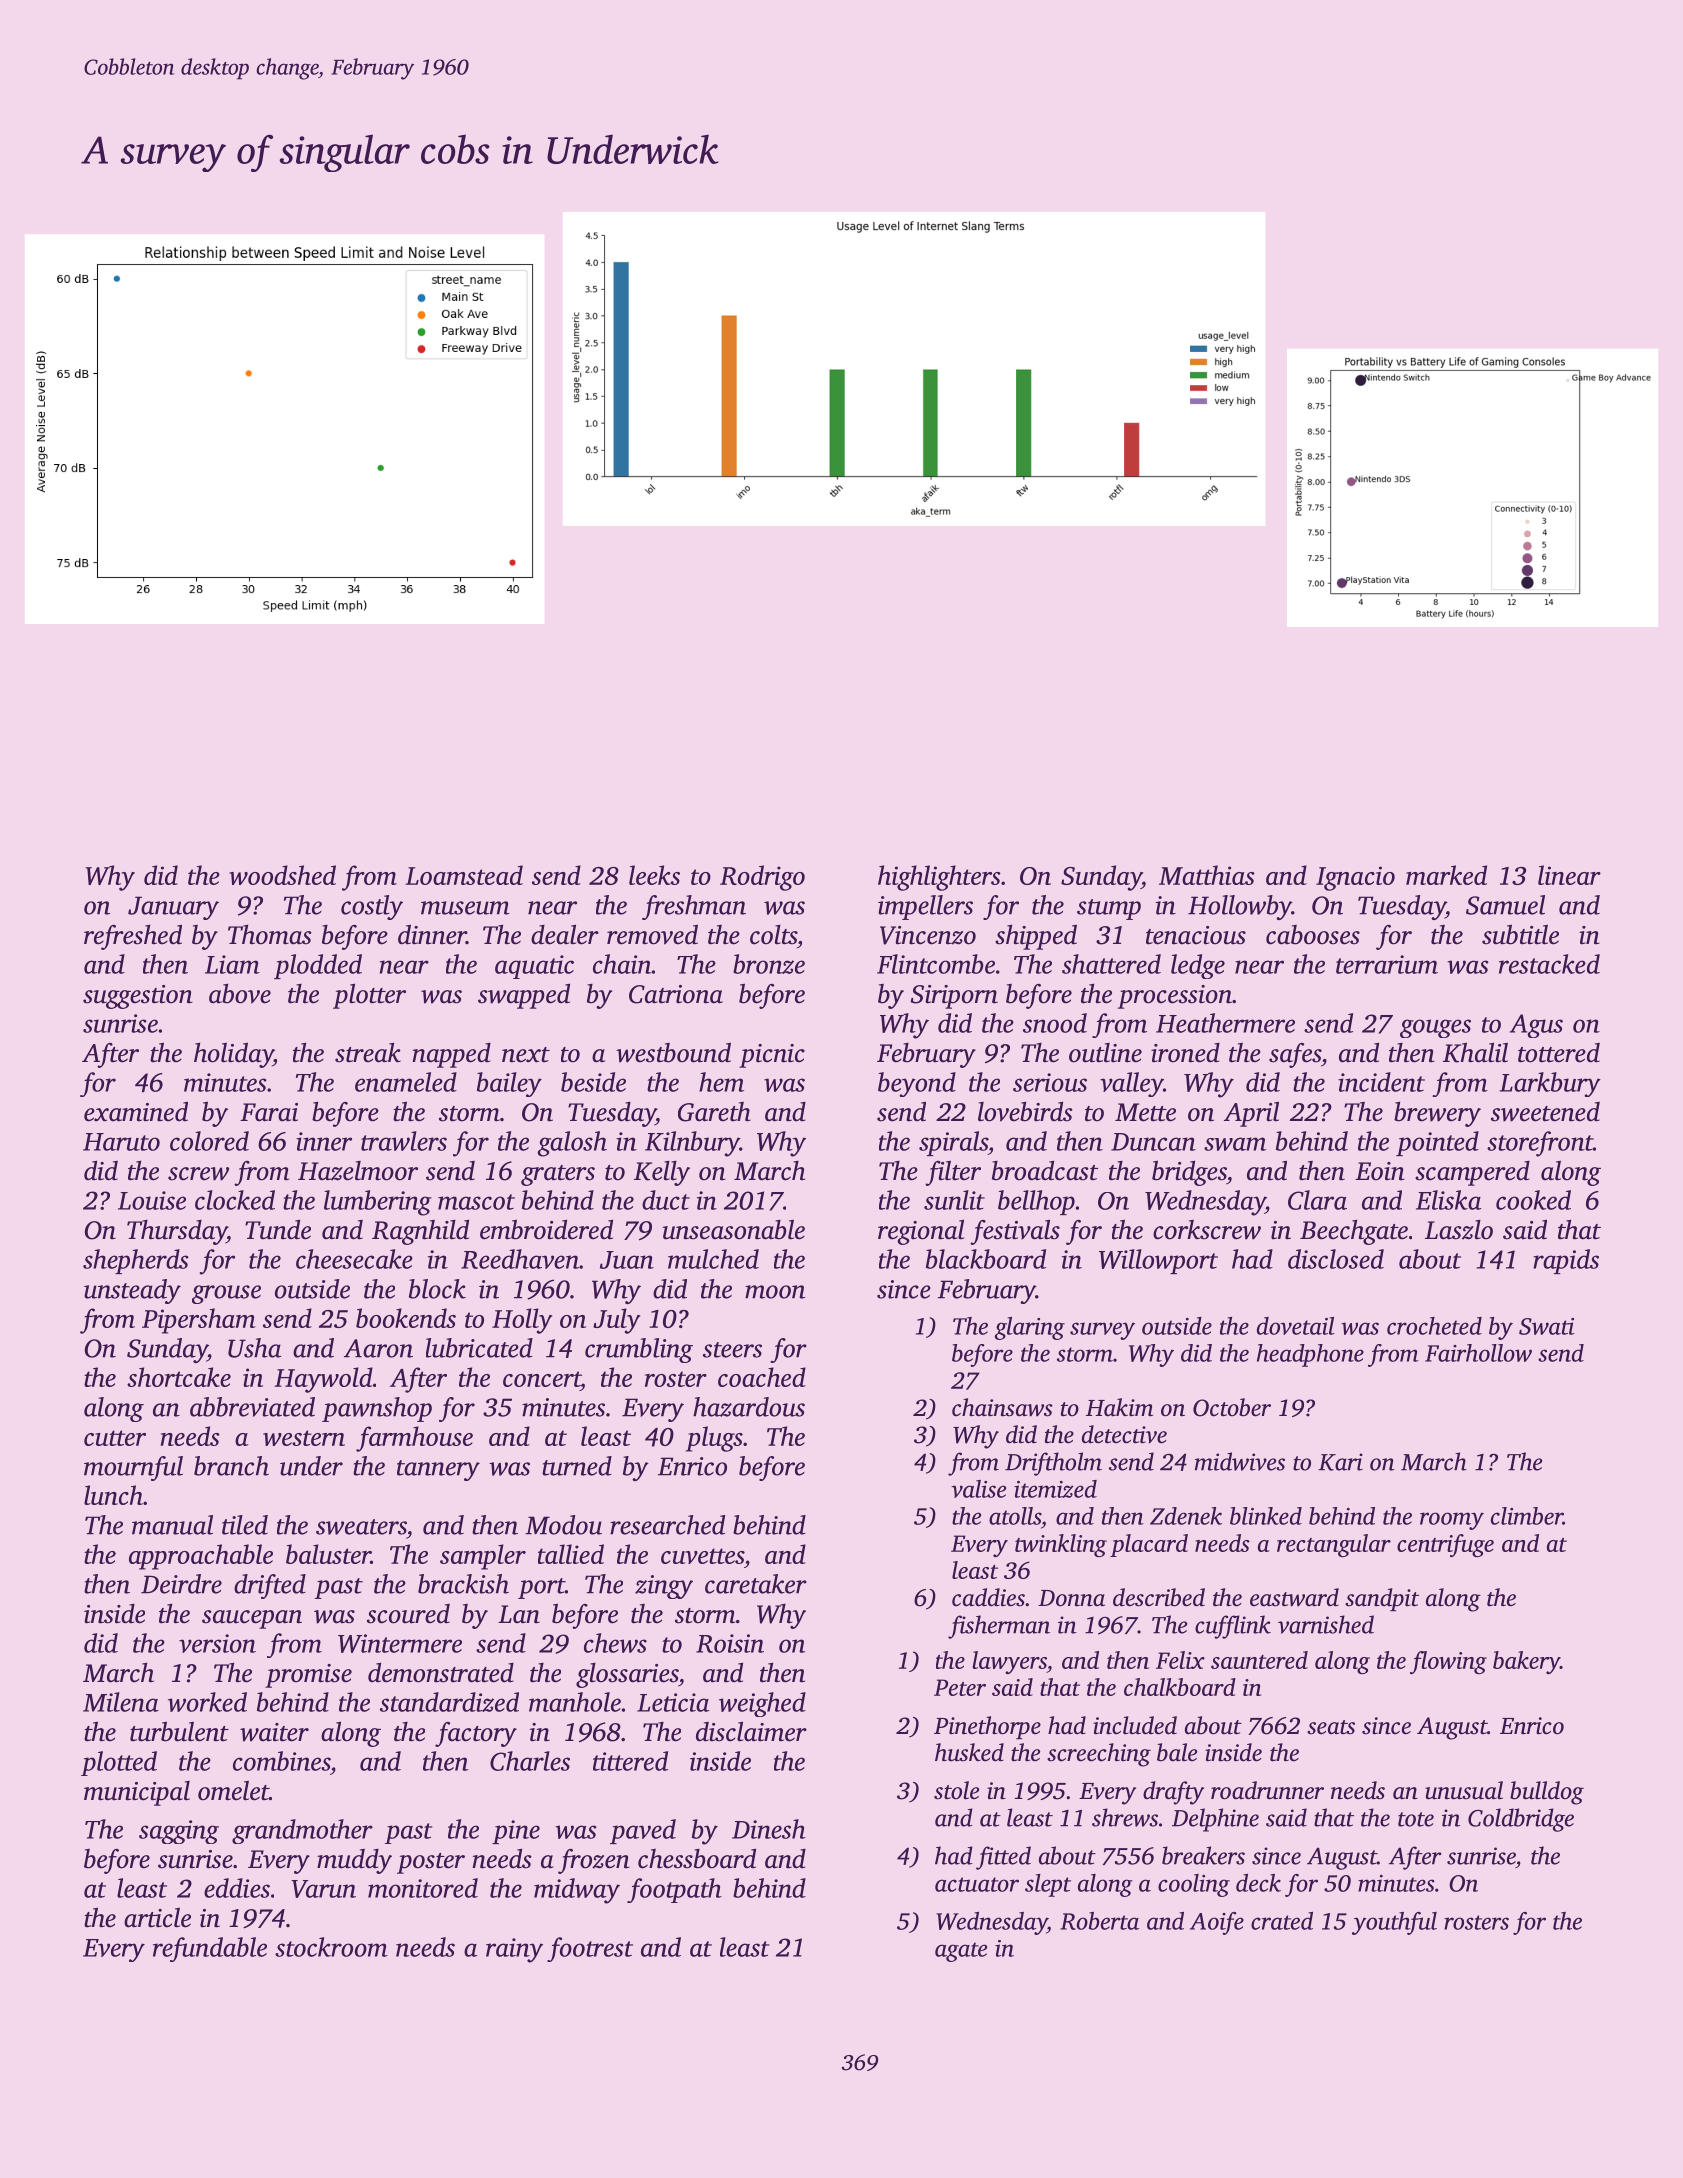  I want to click on twinkling, so click(1061, 1545).
